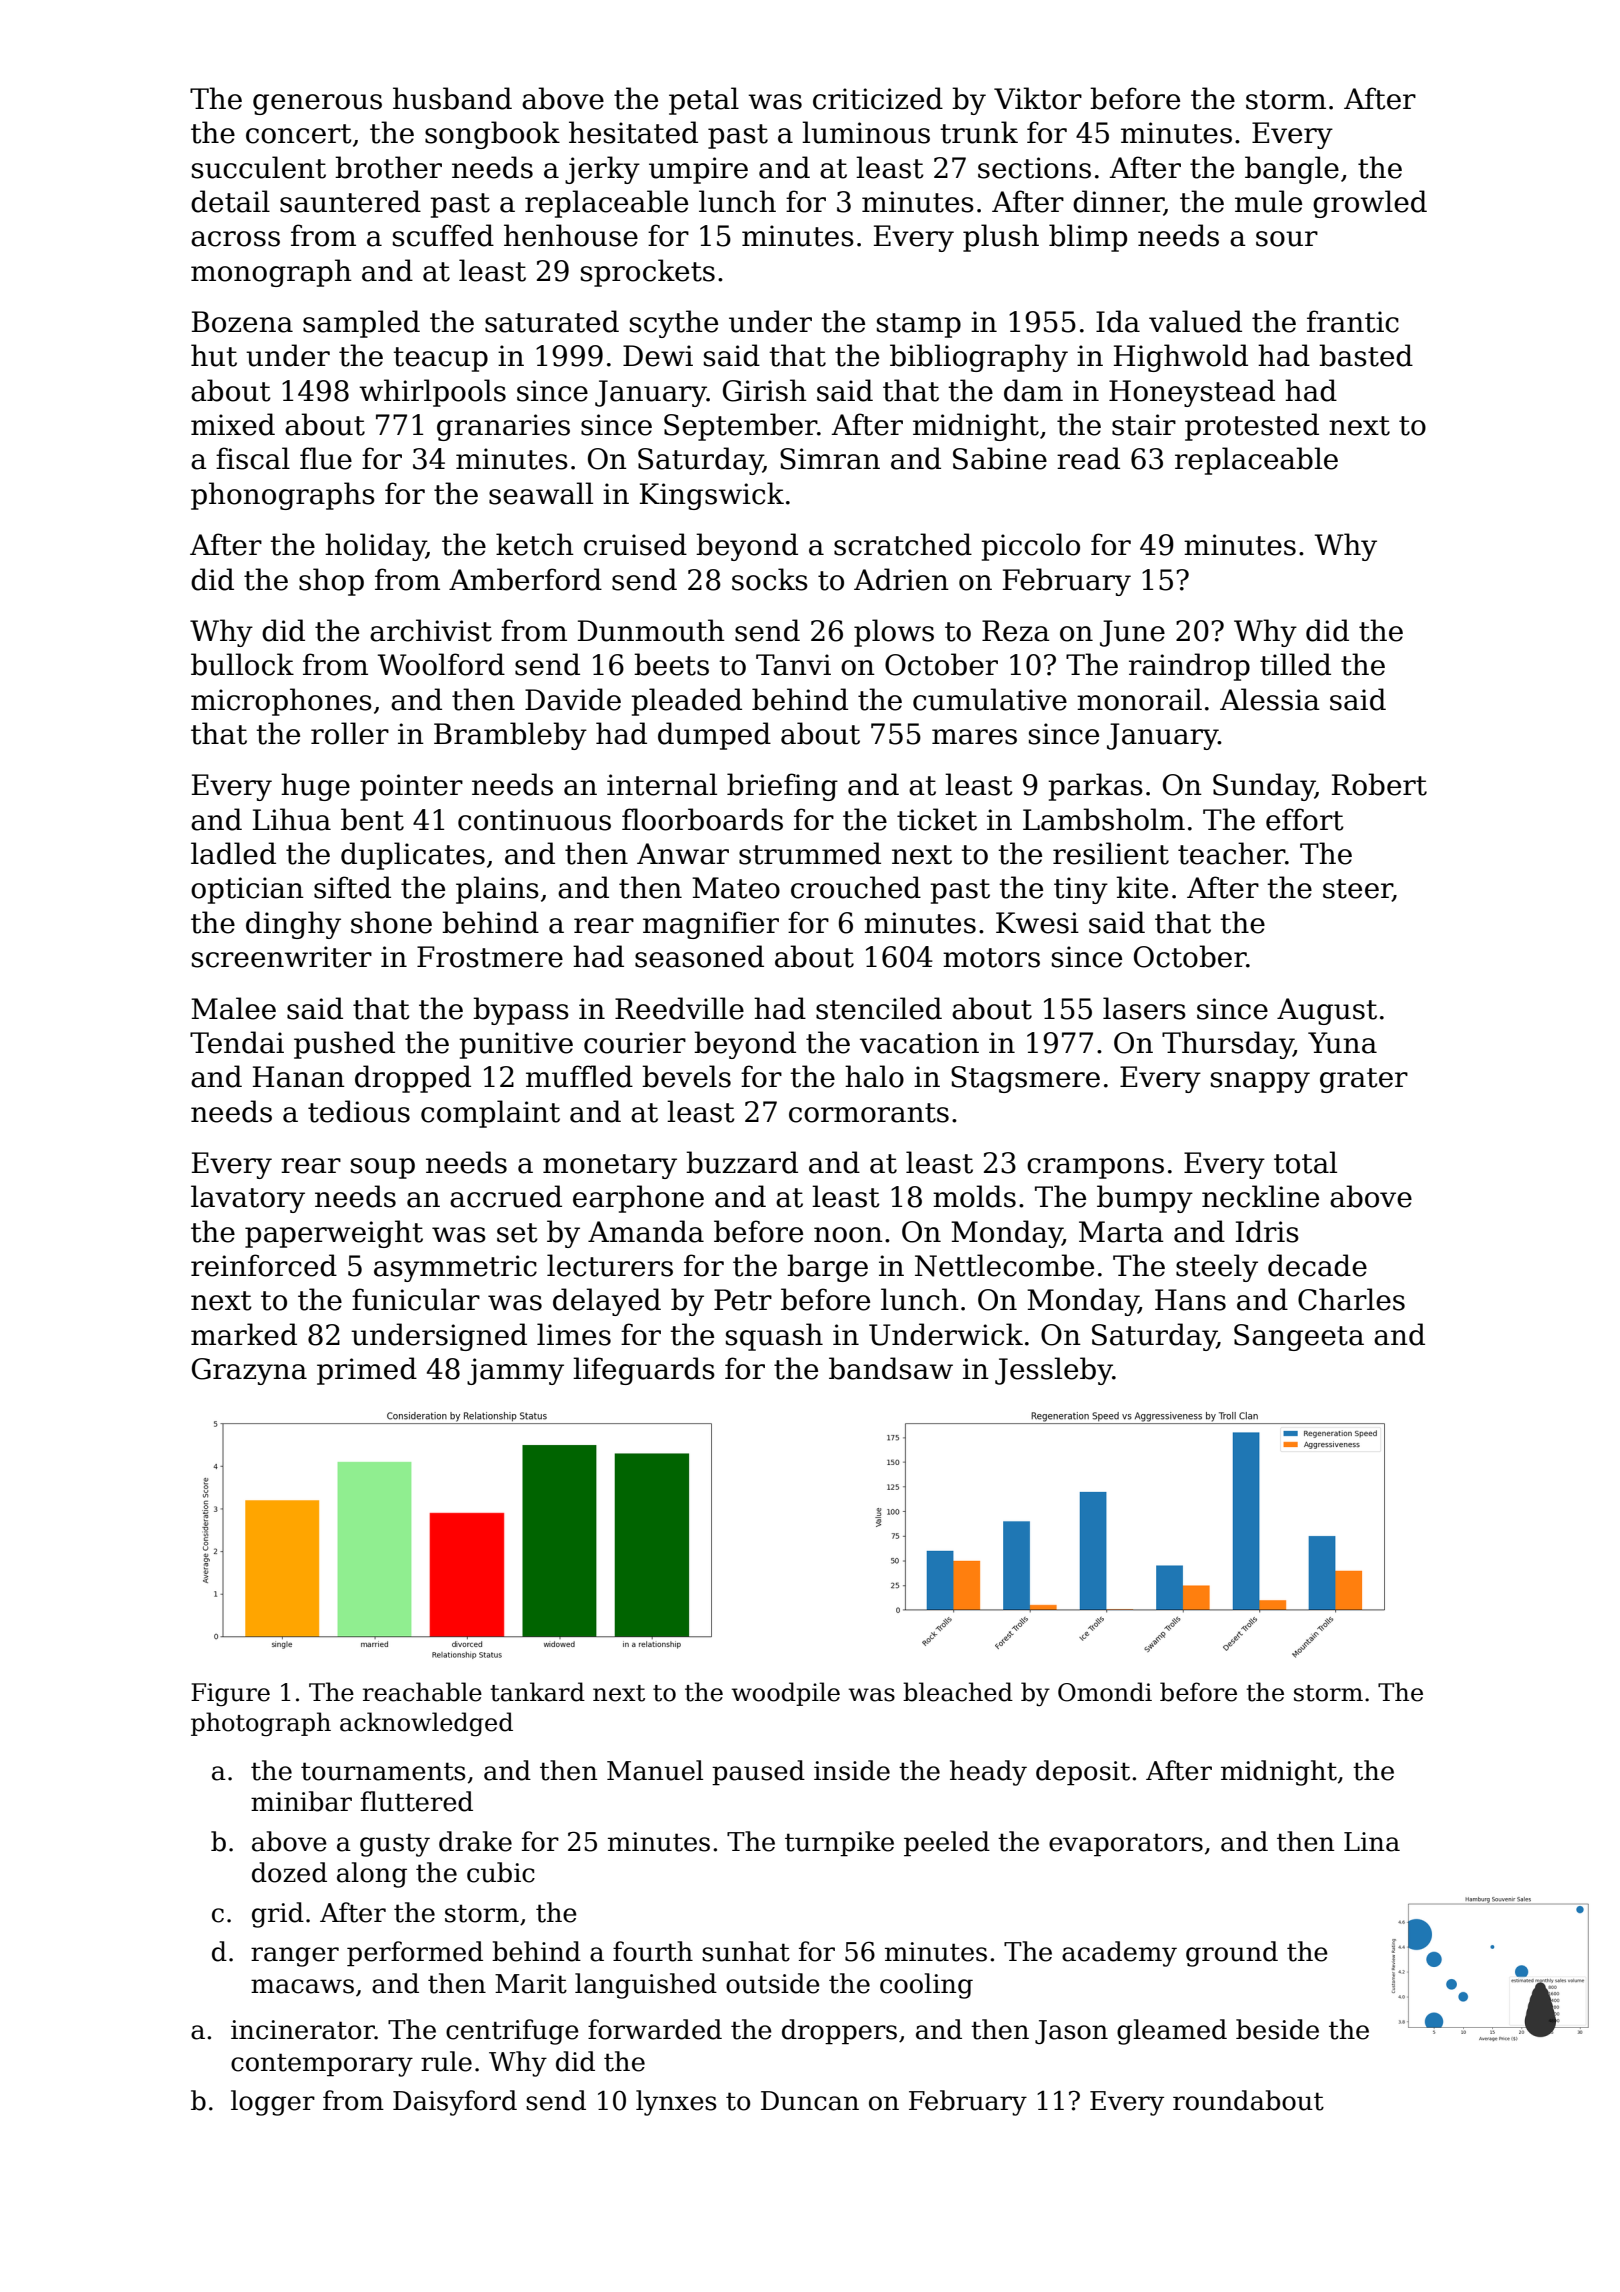 This screenshot has height=2292, width=1620. Describe the element at coordinates (242, 322) in the screenshot. I see `Bozena` at that location.
